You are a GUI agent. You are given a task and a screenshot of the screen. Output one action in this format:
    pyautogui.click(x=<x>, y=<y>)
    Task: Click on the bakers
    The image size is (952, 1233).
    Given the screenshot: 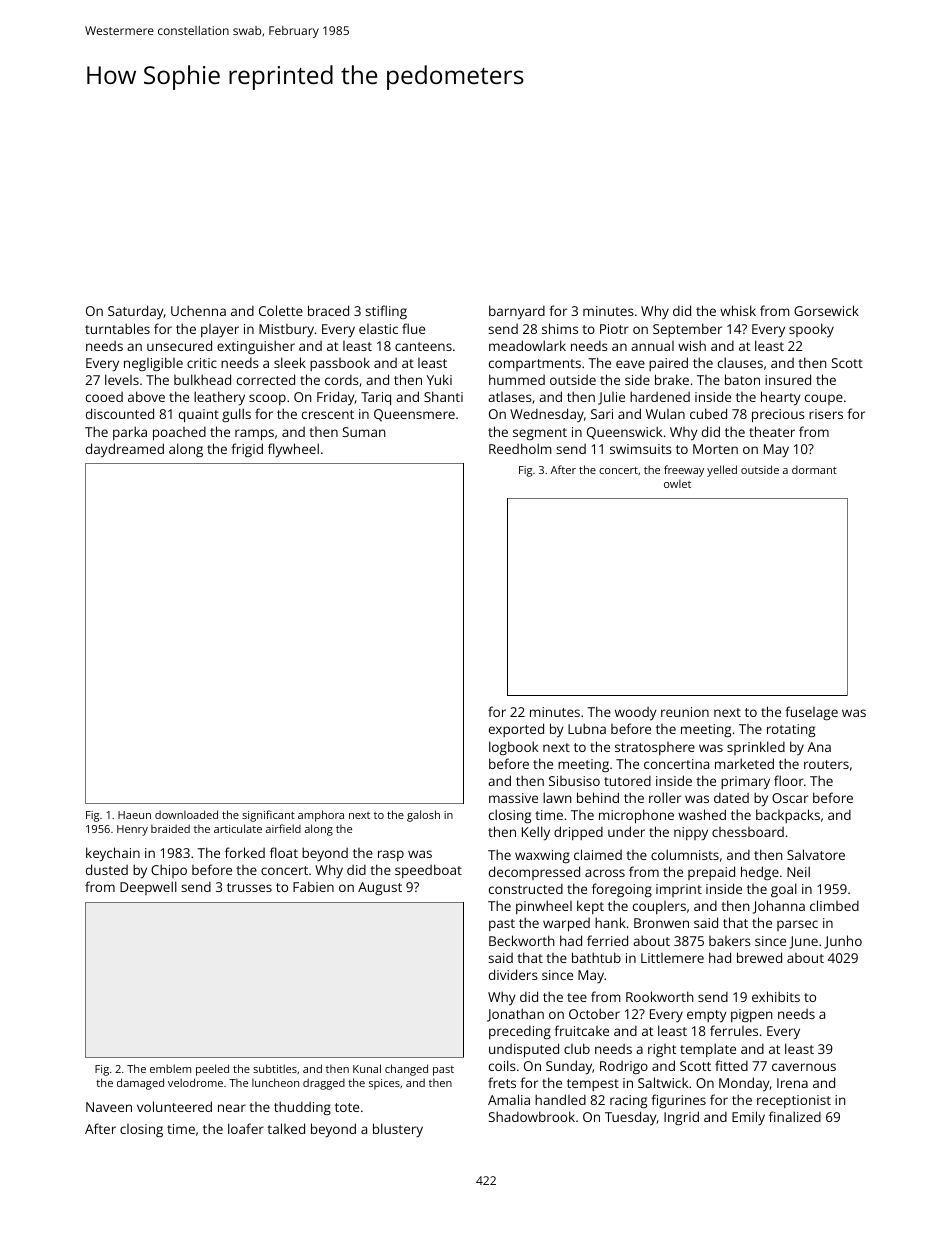 What is the action you would take?
    pyautogui.click(x=730, y=941)
